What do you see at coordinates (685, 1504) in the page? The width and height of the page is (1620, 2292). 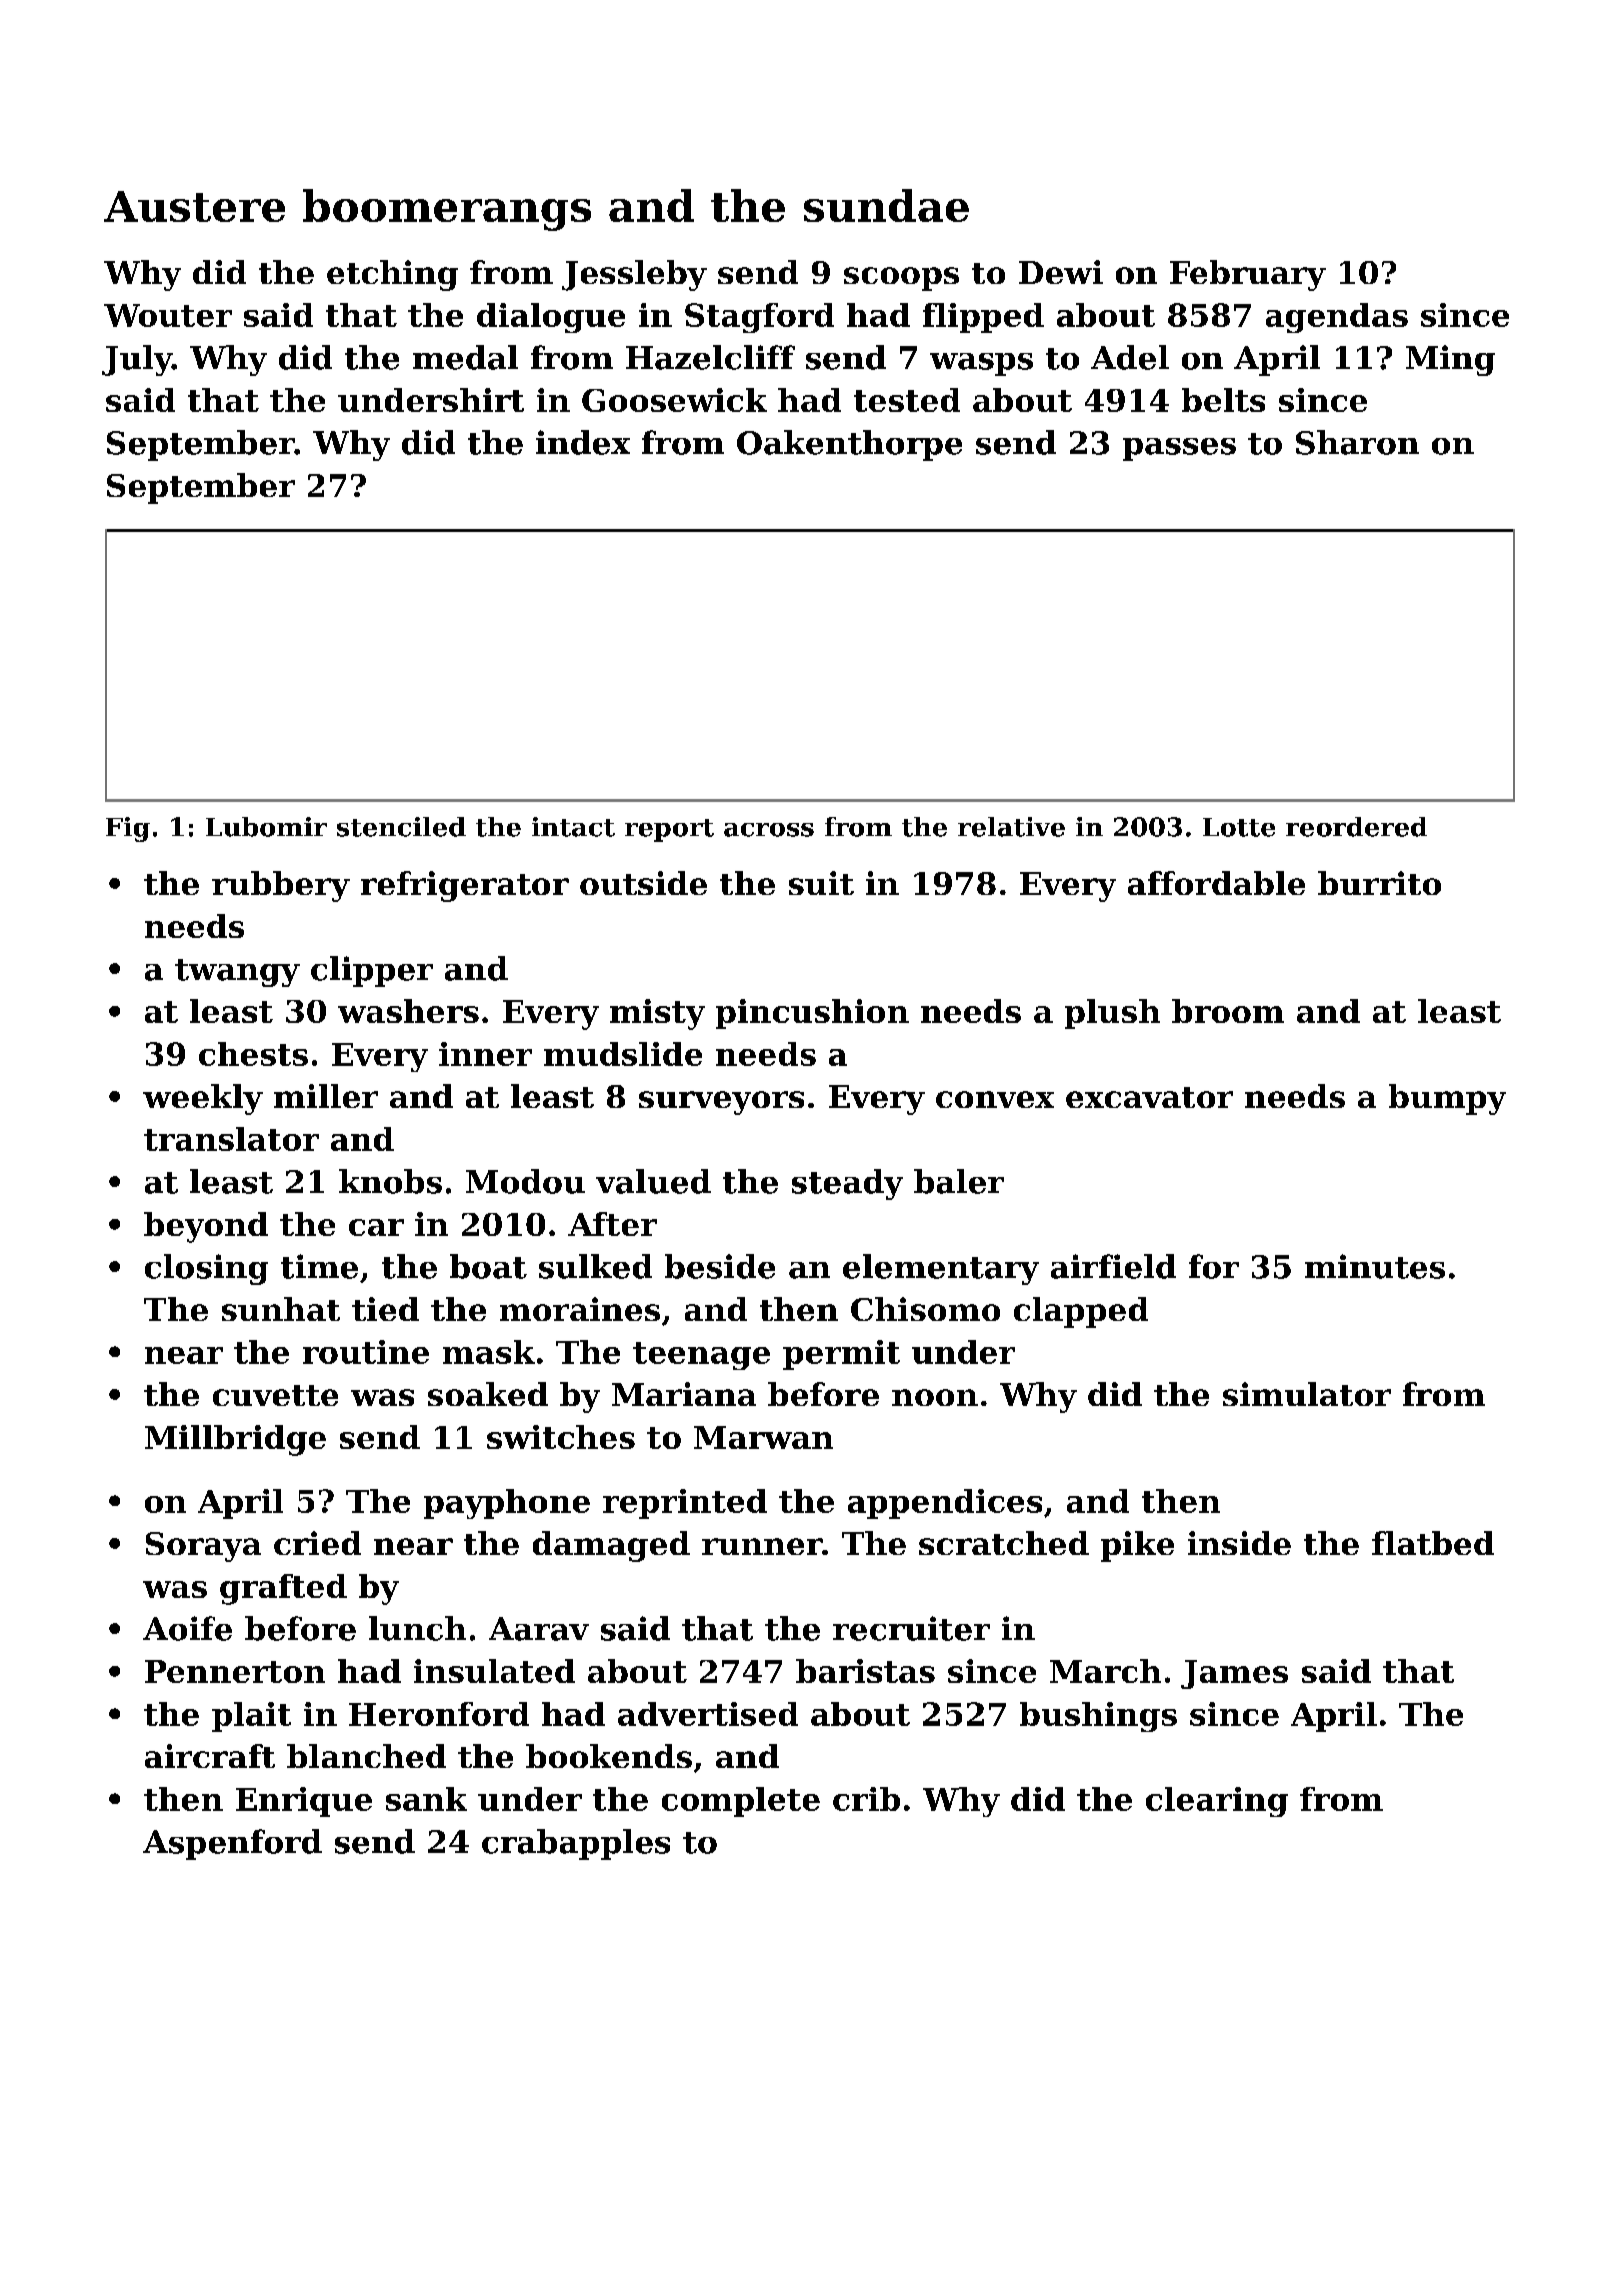 I see `reprinted` at bounding box center [685, 1504].
